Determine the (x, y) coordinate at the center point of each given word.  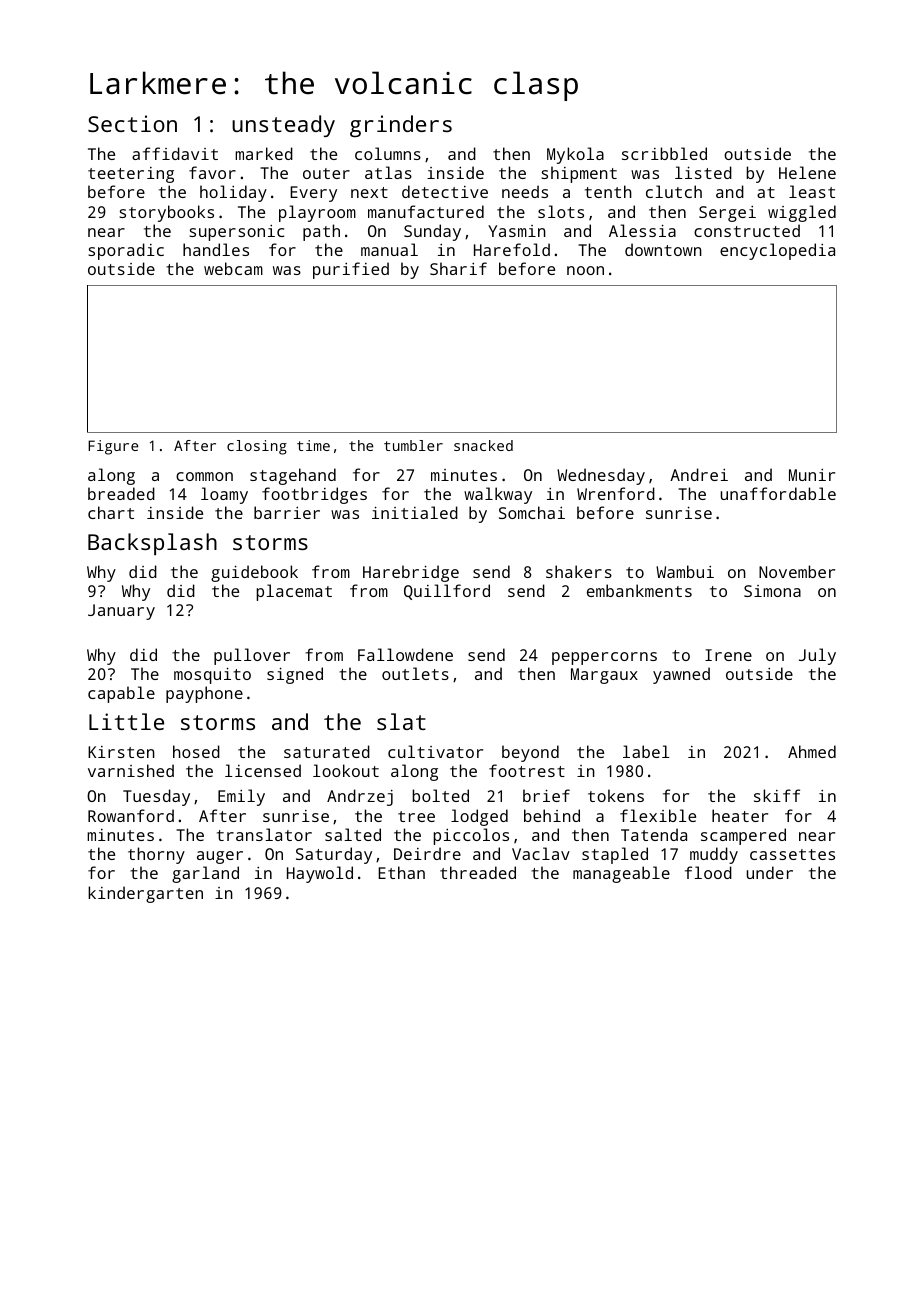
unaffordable (778, 493)
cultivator (435, 751)
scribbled (664, 153)
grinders (401, 126)
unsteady (283, 126)
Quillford (447, 592)
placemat (294, 592)
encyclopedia (777, 251)
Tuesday (156, 797)
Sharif (458, 268)
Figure (113, 447)
